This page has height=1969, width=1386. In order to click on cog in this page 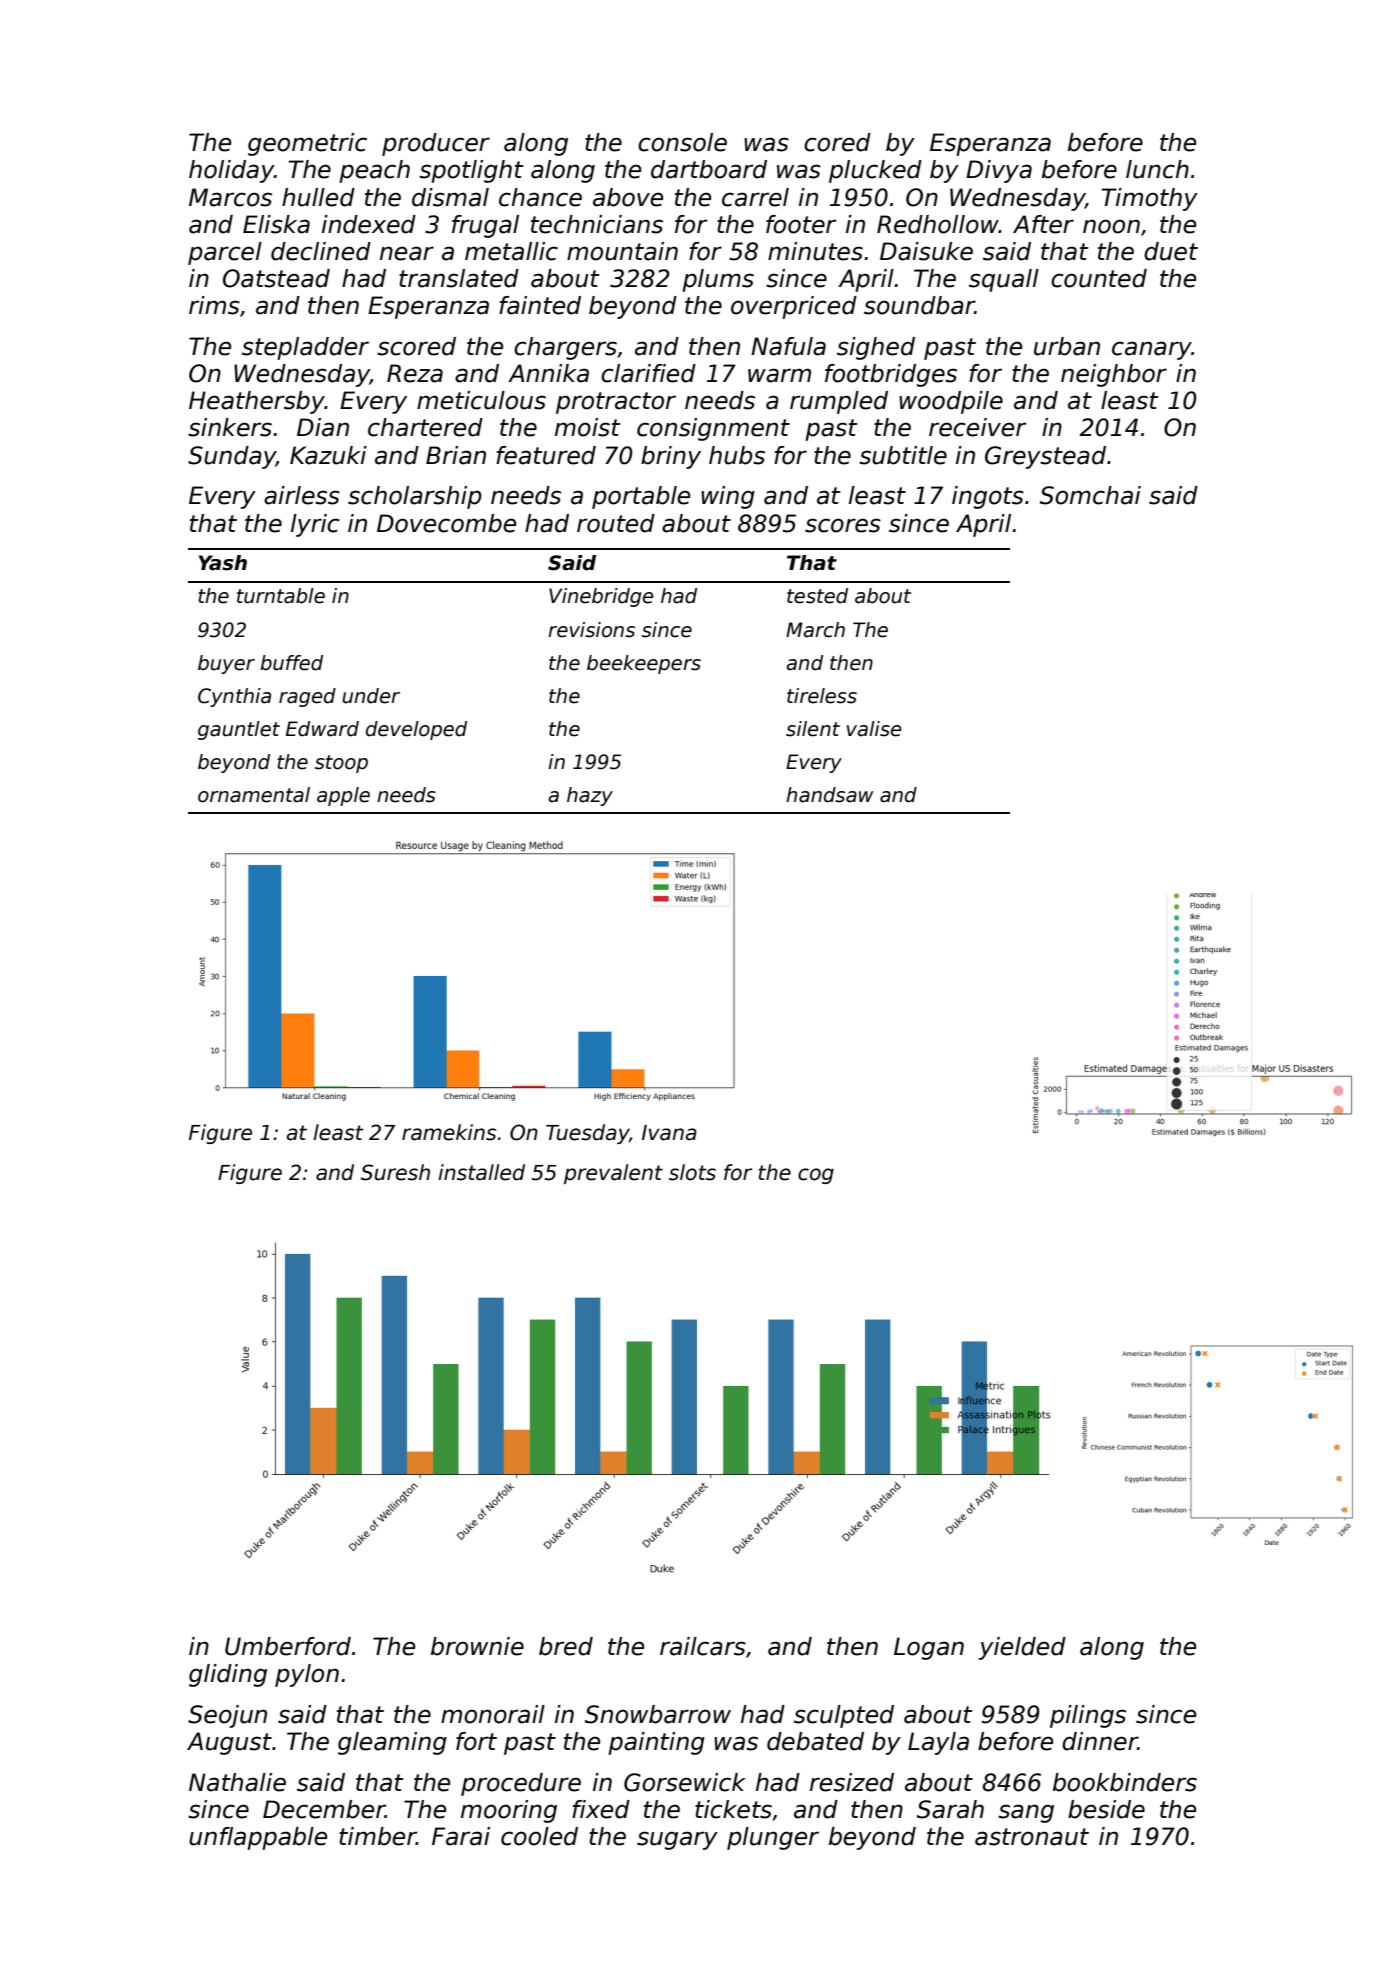, I will do `click(816, 1176)`.
